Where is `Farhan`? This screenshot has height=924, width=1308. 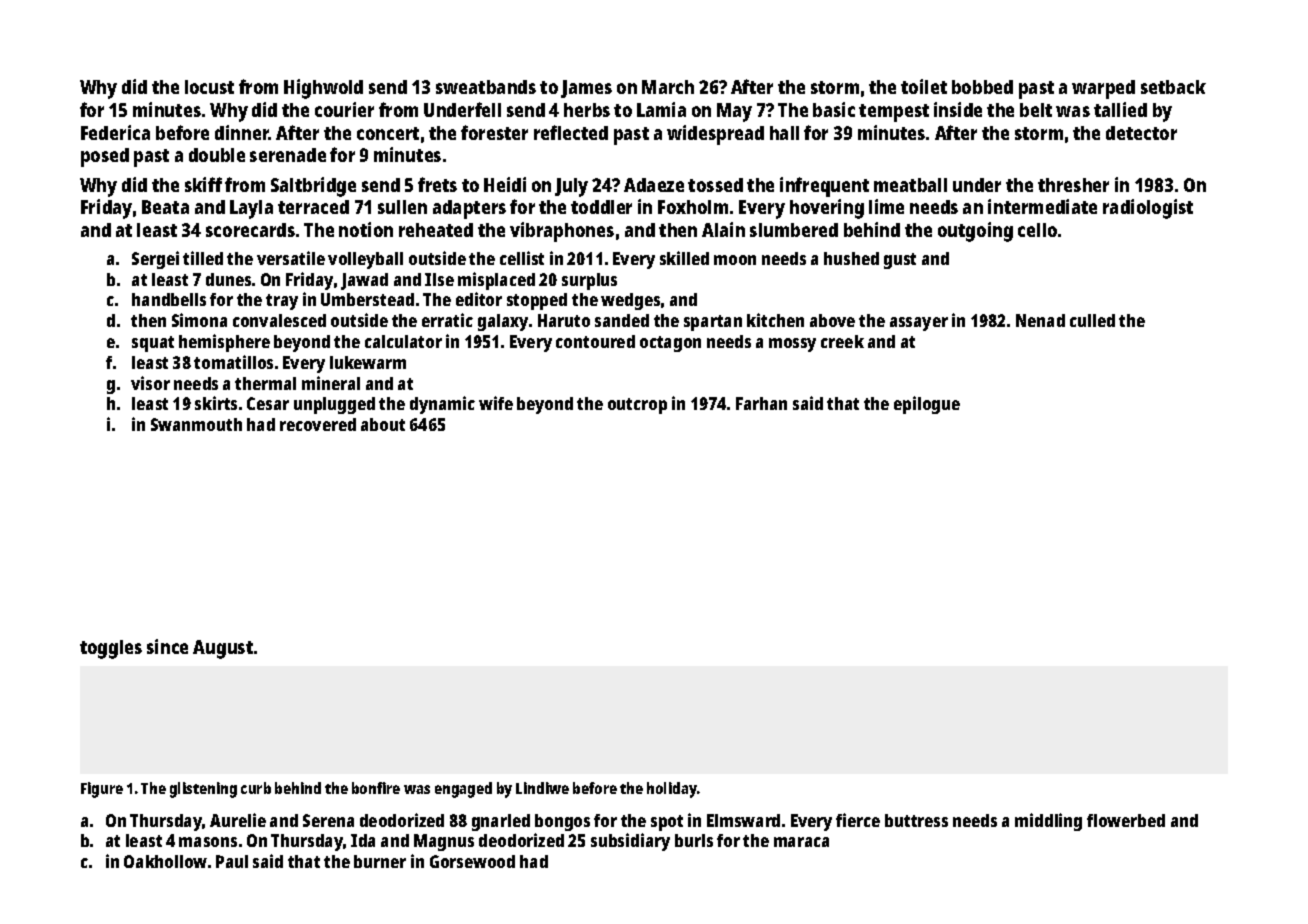 Farhan is located at coordinates (761, 403).
